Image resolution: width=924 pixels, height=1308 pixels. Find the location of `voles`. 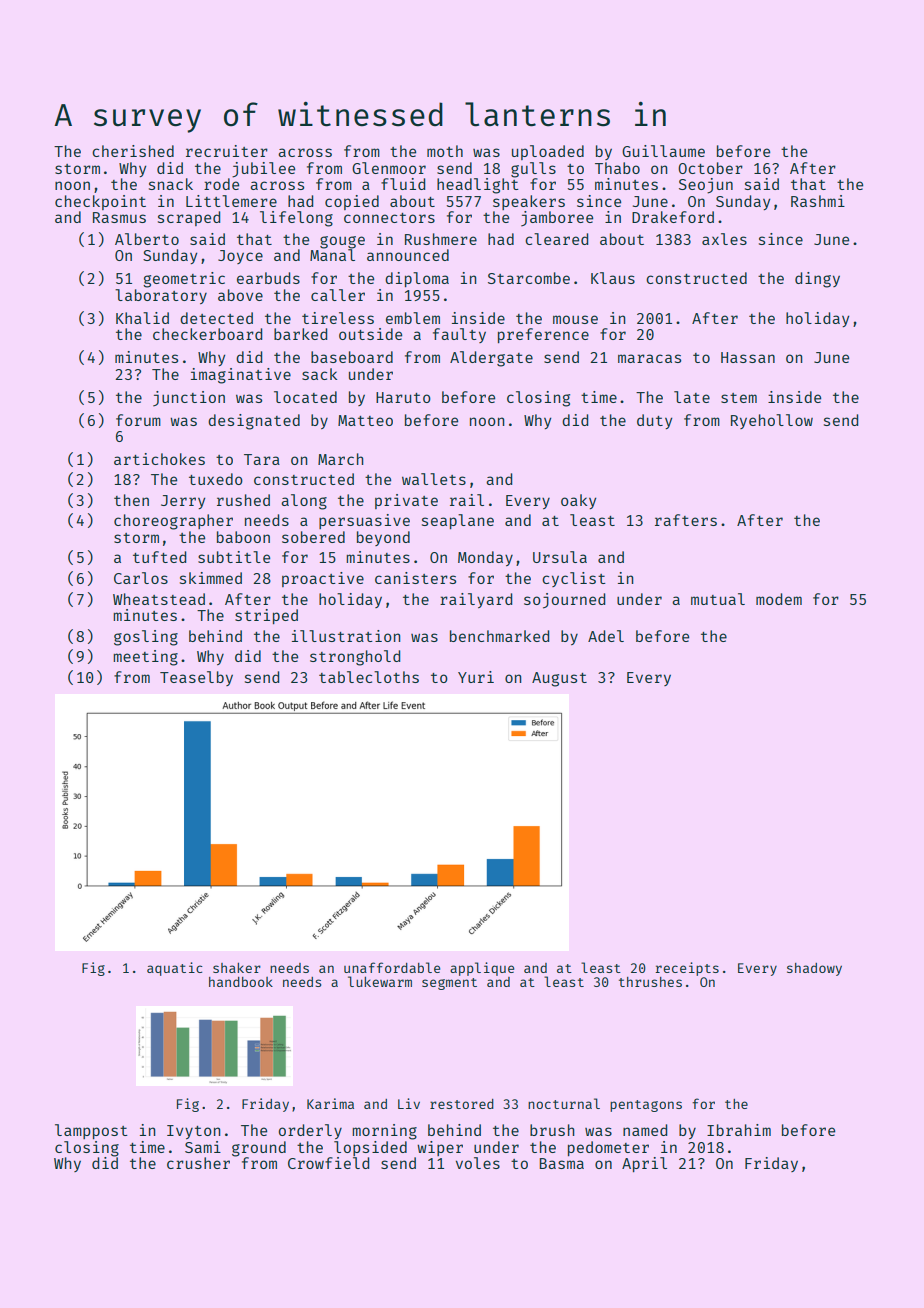

voles is located at coordinates (478, 1163).
